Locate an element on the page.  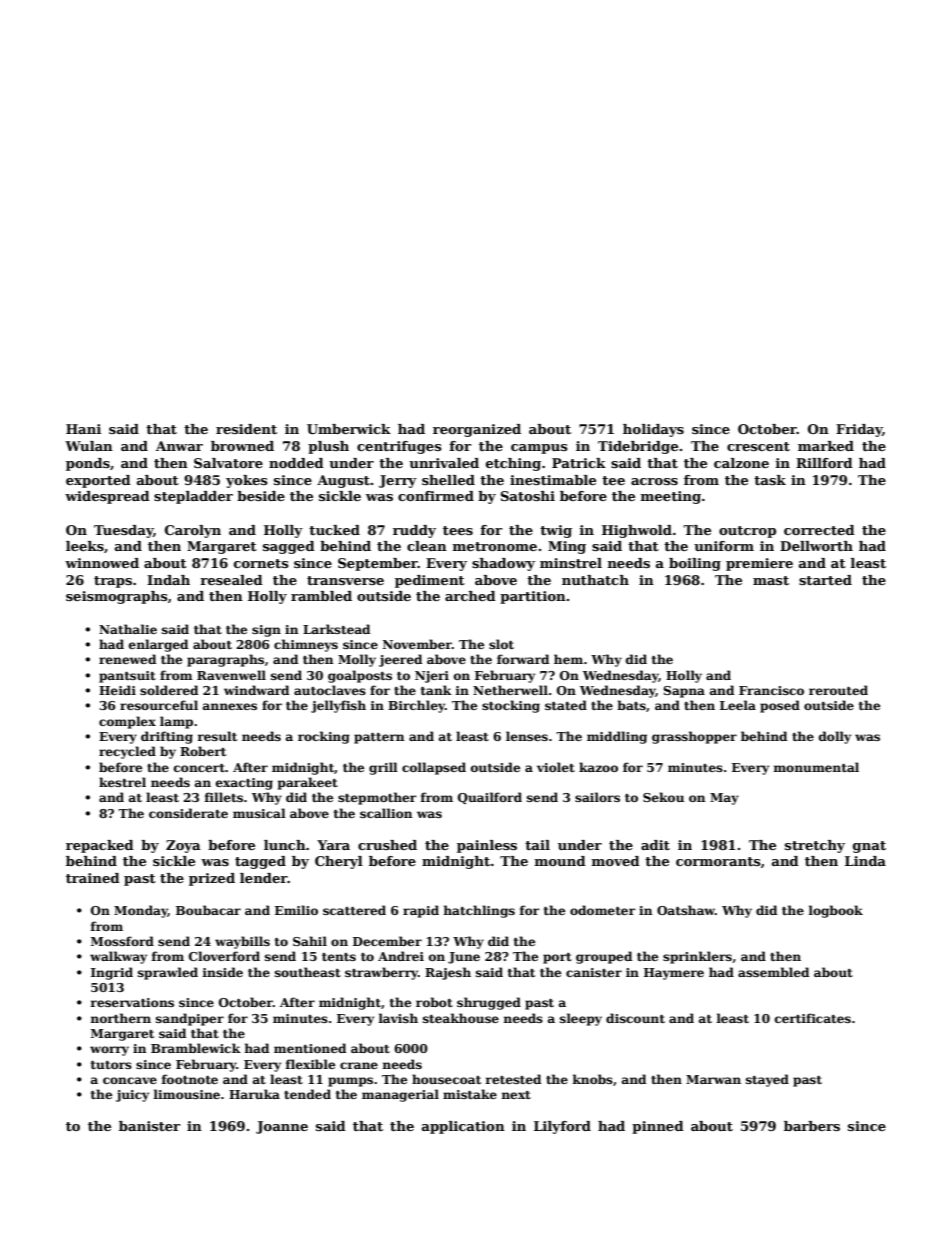
corrected is located at coordinates (819, 530).
